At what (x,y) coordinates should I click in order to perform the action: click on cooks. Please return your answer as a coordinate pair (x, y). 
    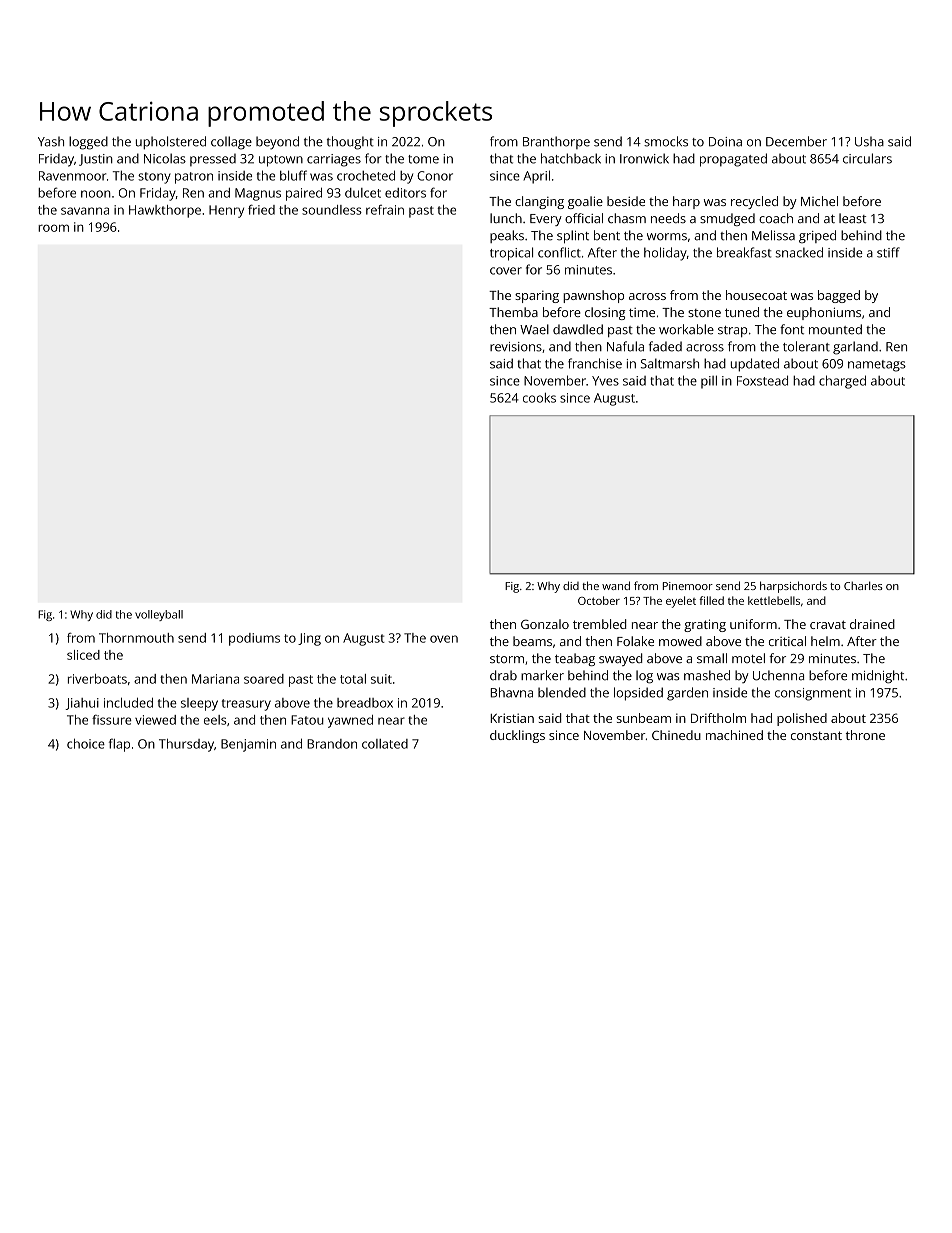
    Looking at the image, I should click on (539, 398).
